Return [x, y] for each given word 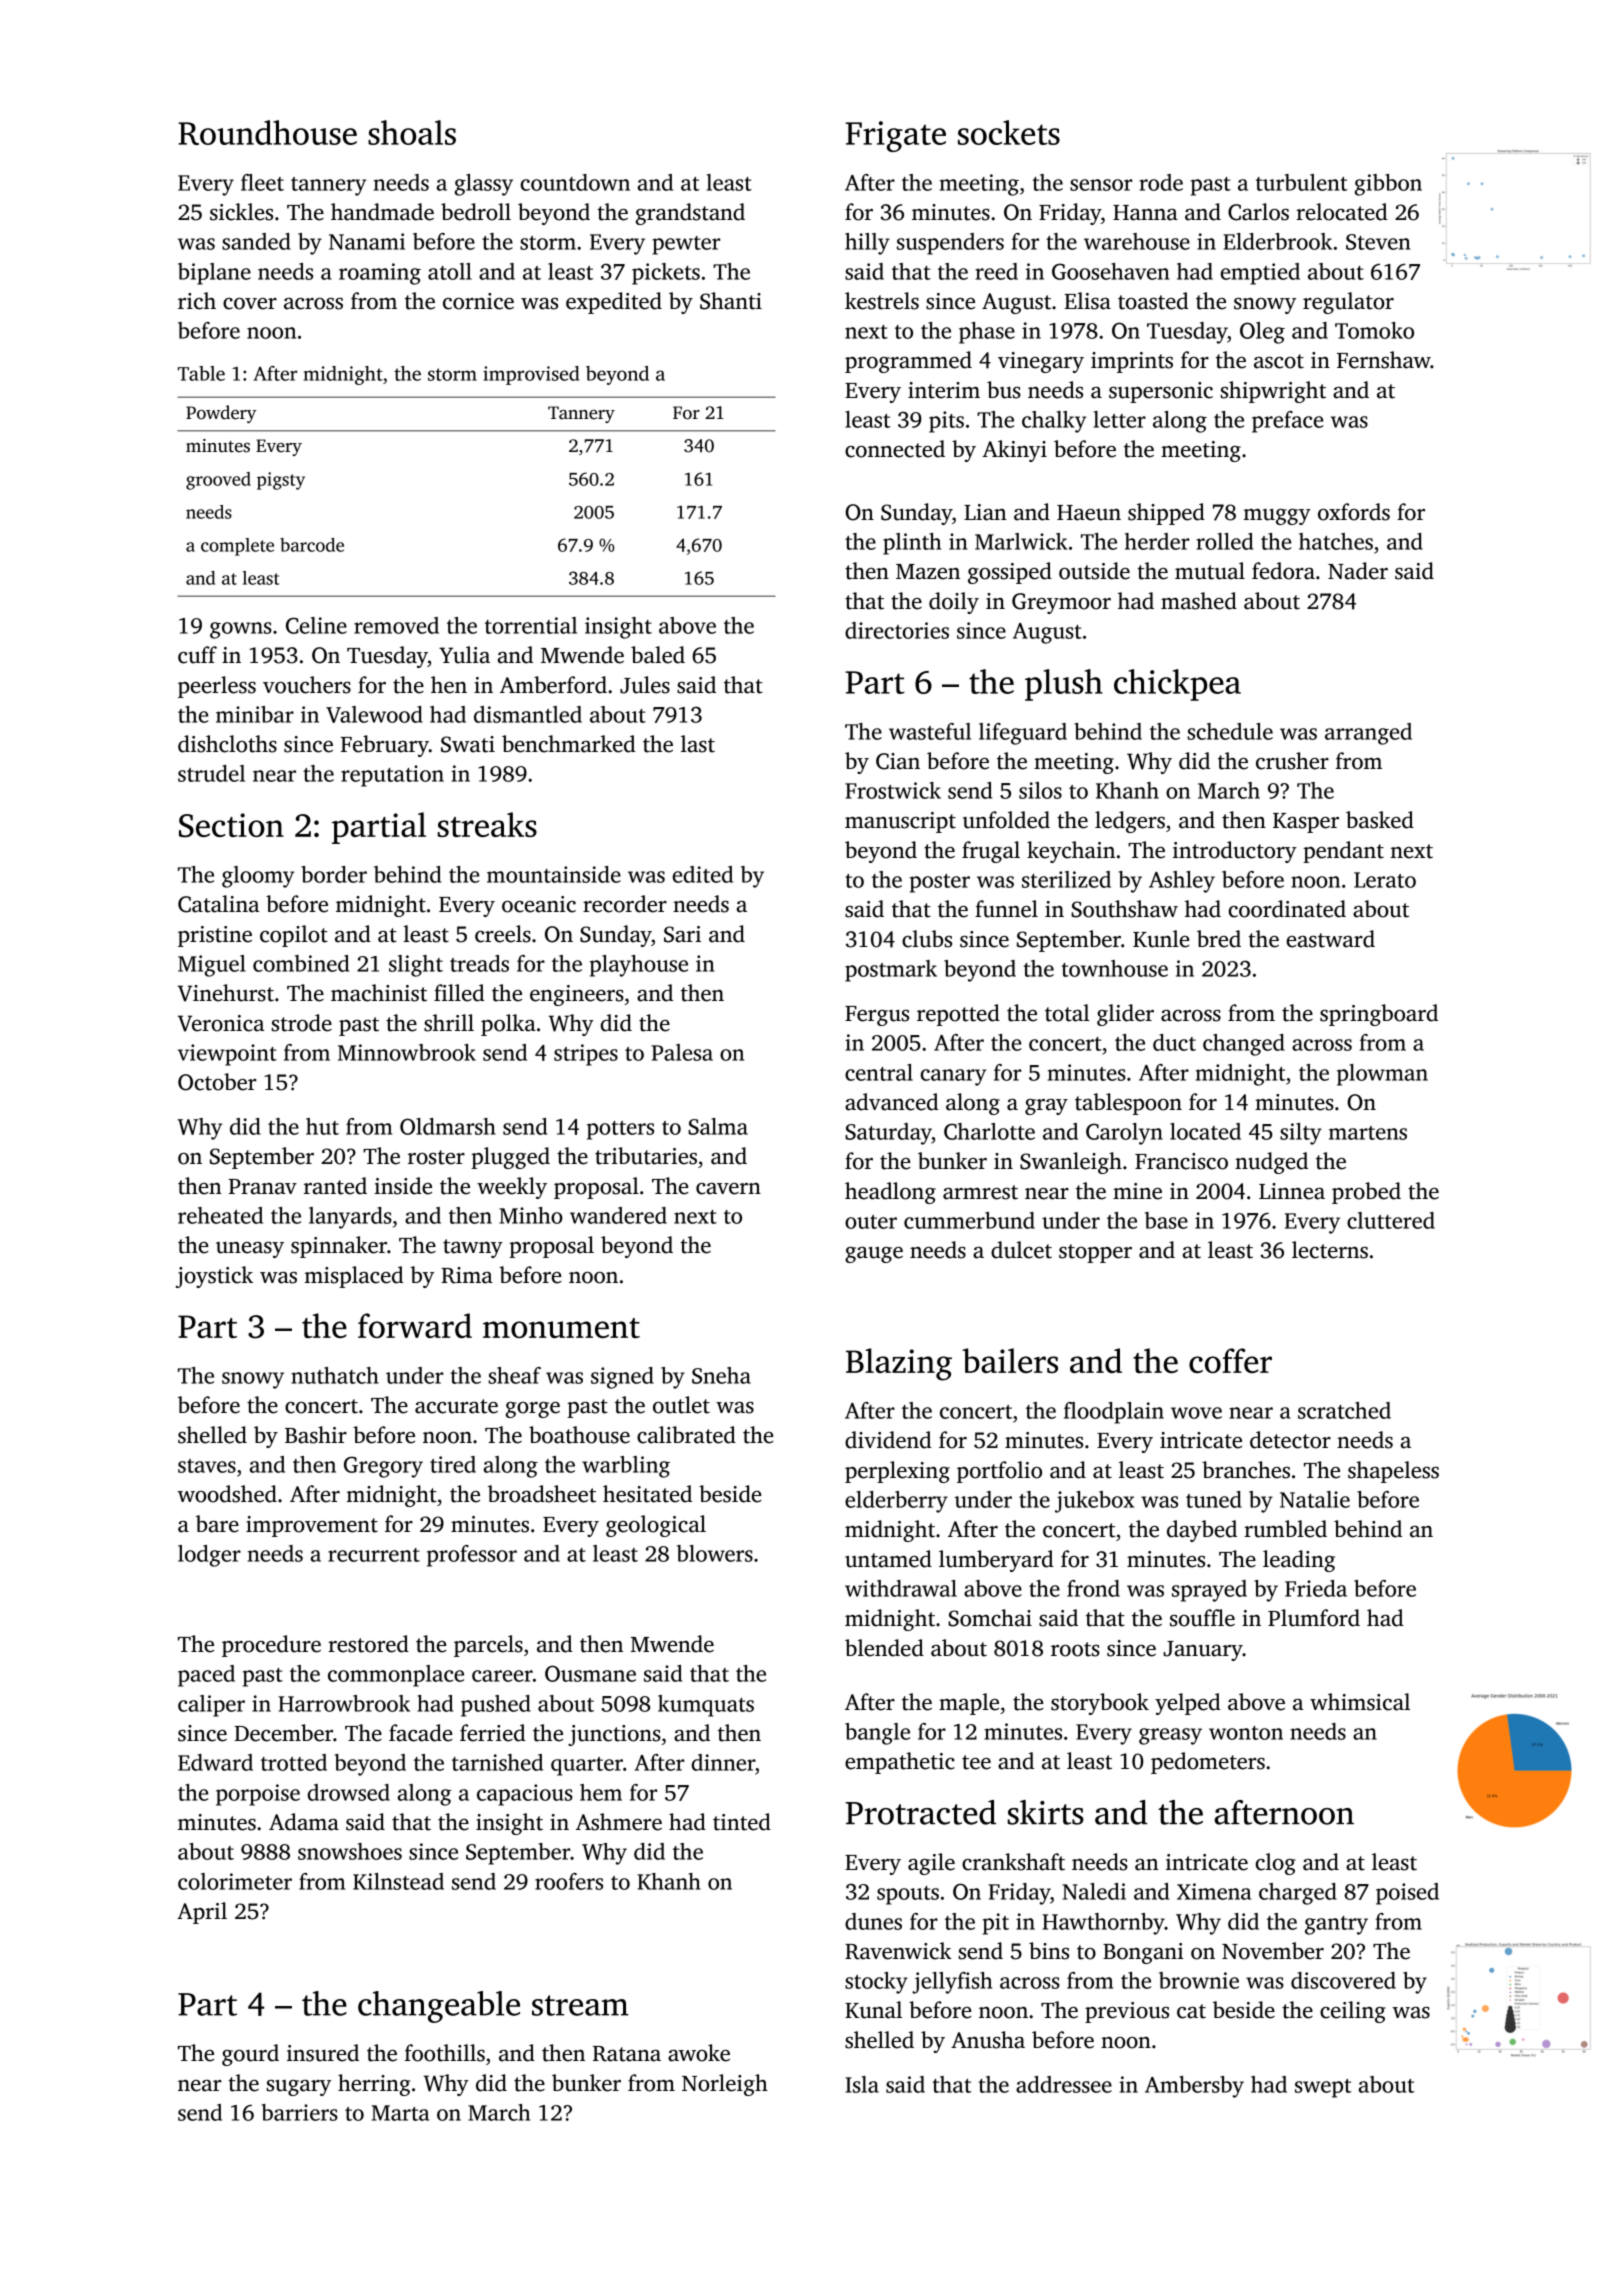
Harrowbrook [344, 1703]
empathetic [900, 1763]
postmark [891, 971]
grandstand [690, 214]
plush [1064, 685]
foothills [445, 2053]
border [334, 874]
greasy [1170, 1736]
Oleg [1262, 333]
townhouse [1114, 968]
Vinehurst [226, 993]
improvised [531, 375]
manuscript [900, 822]
